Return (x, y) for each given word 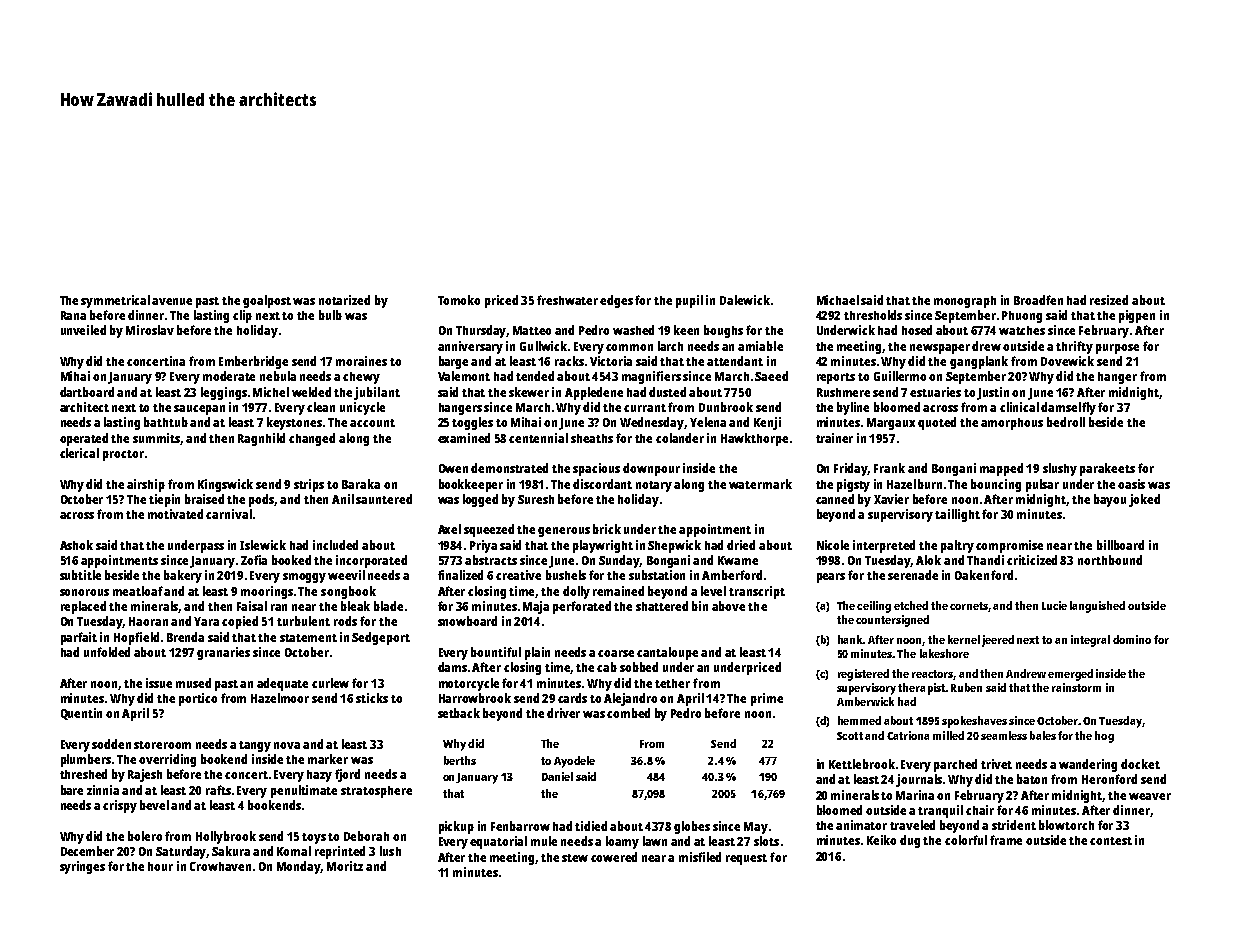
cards (572, 698)
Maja (536, 607)
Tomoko (459, 300)
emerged (1070, 675)
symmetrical (115, 301)
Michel (271, 392)
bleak (355, 606)
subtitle (80, 575)
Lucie (1054, 605)
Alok (928, 560)
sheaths (592, 438)
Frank (889, 468)
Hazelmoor (280, 698)
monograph (965, 302)
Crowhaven (220, 866)
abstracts (491, 560)
